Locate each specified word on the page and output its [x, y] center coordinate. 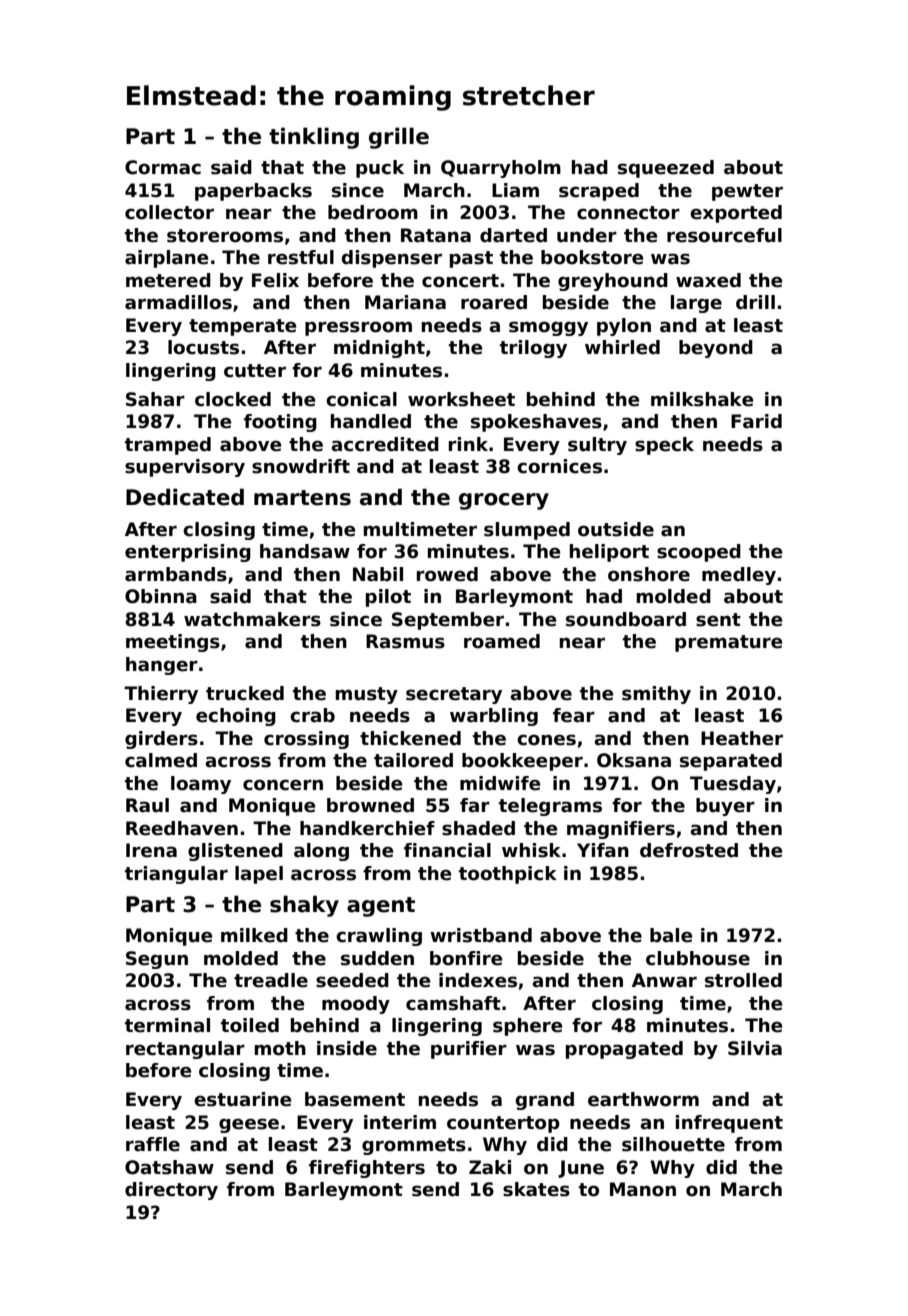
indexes [478, 980]
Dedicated [185, 497]
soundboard [626, 619]
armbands [176, 574]
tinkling [314, 138]
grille [399, 138]
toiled [250, 1025]
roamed [502, 641]
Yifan [603, 850]
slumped [527, 531]
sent [718, 620]
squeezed [666, 169]
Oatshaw [169, 1167]
